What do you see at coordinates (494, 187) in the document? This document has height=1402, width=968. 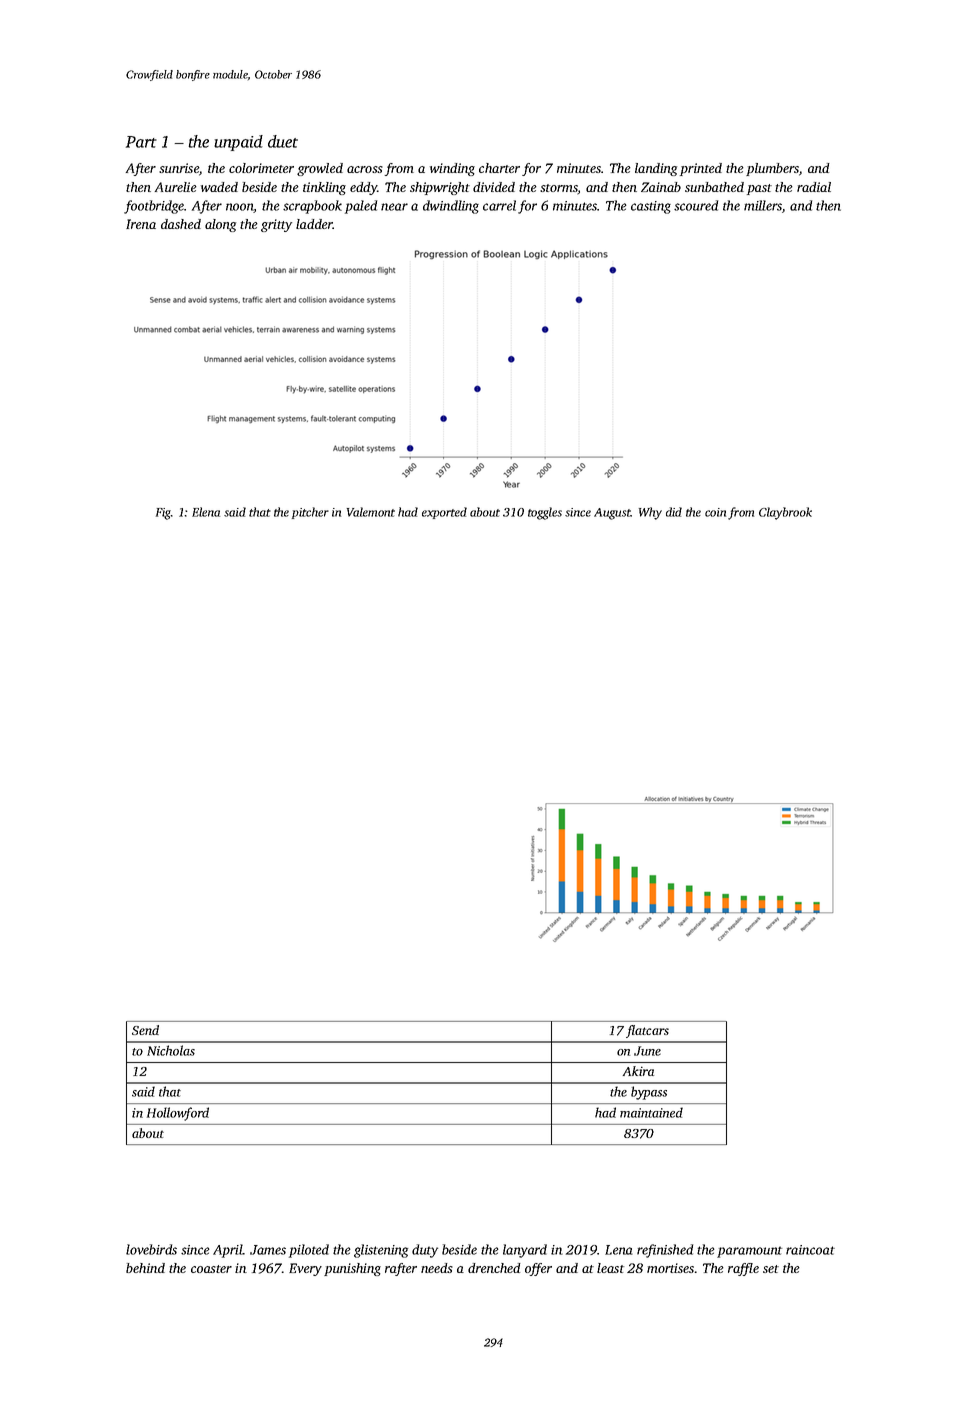 I see `divided` at bounding box center [494, 187].
